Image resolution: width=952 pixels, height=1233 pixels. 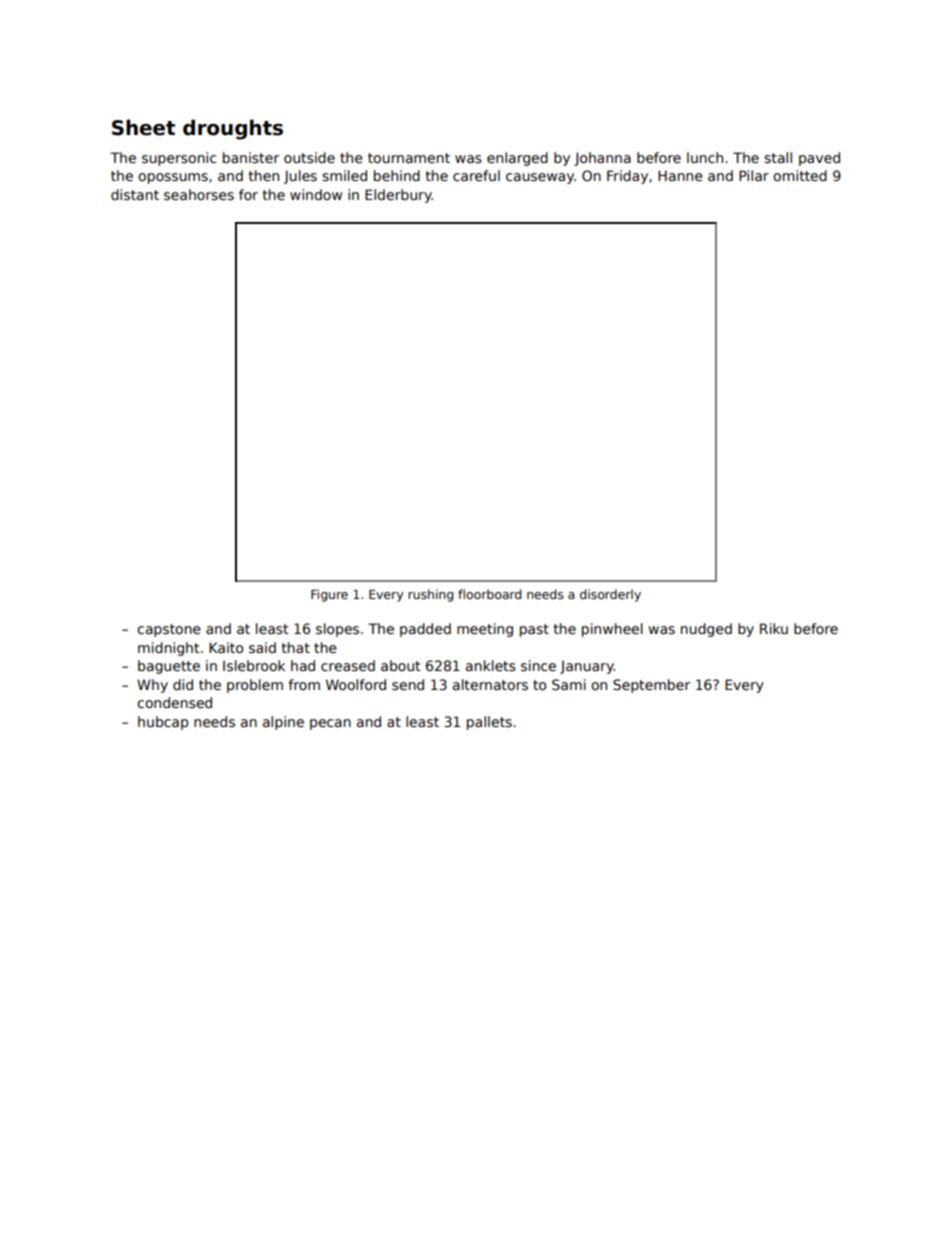 What do you see at coordinates (163, 723) in the screenshot?
I see `hubcap` at bounding box center [163, 723].
